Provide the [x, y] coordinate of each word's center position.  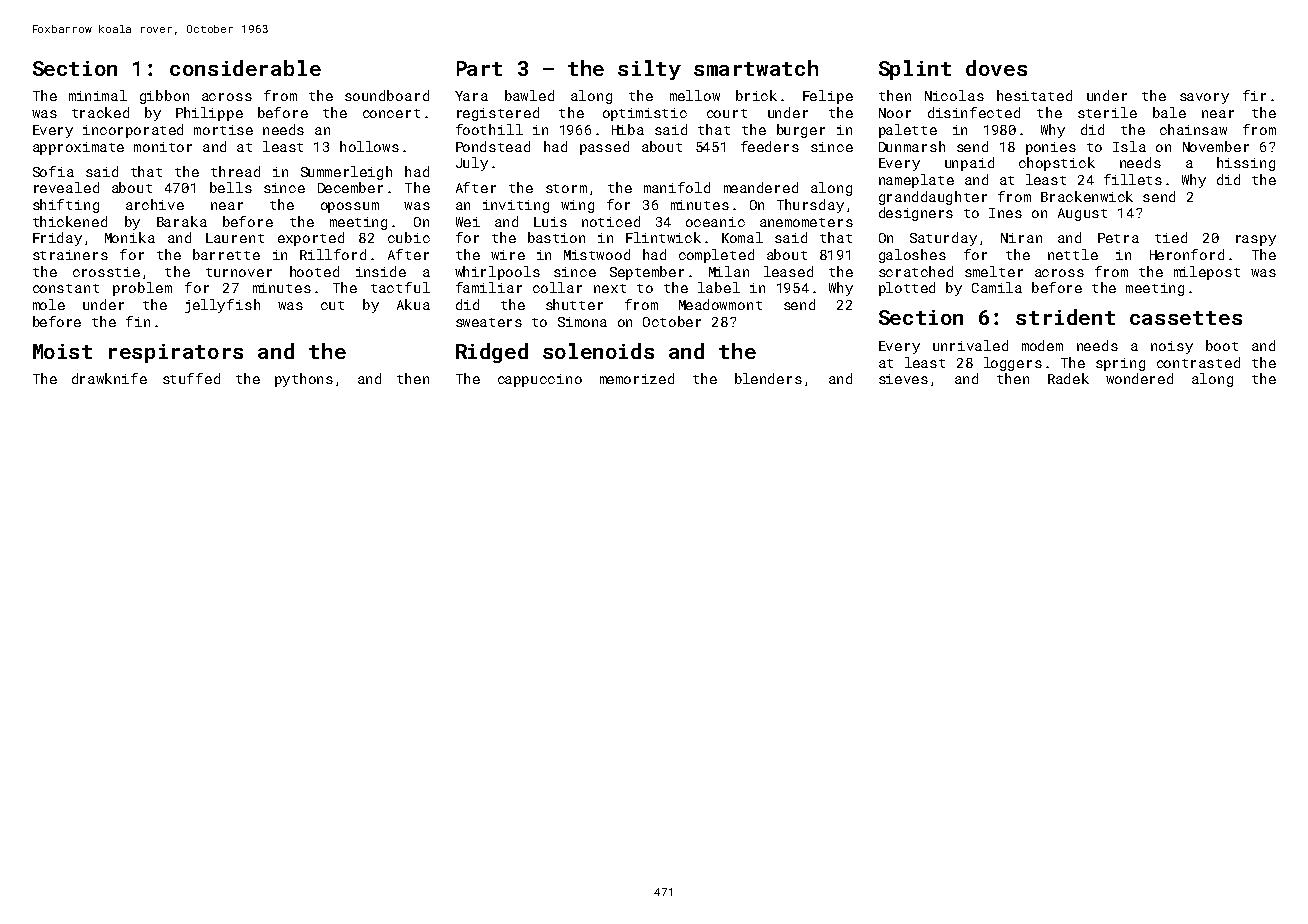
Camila [997, 287]
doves [996, 68]
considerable [245, 68]
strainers [70, 255]
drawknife [109, 378]
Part [479, 68]
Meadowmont [720, 304]
